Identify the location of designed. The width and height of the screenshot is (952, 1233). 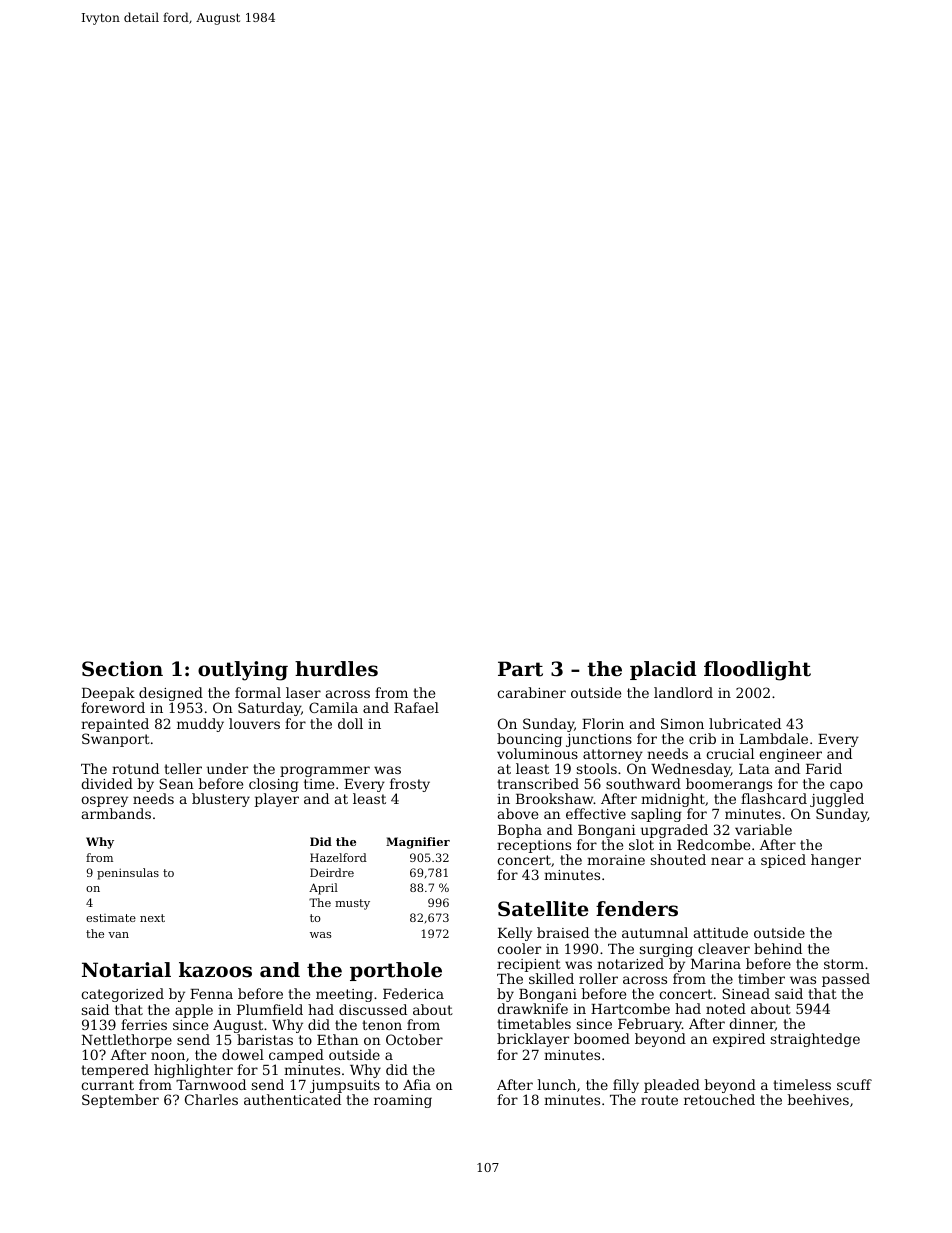
(171, 695).
